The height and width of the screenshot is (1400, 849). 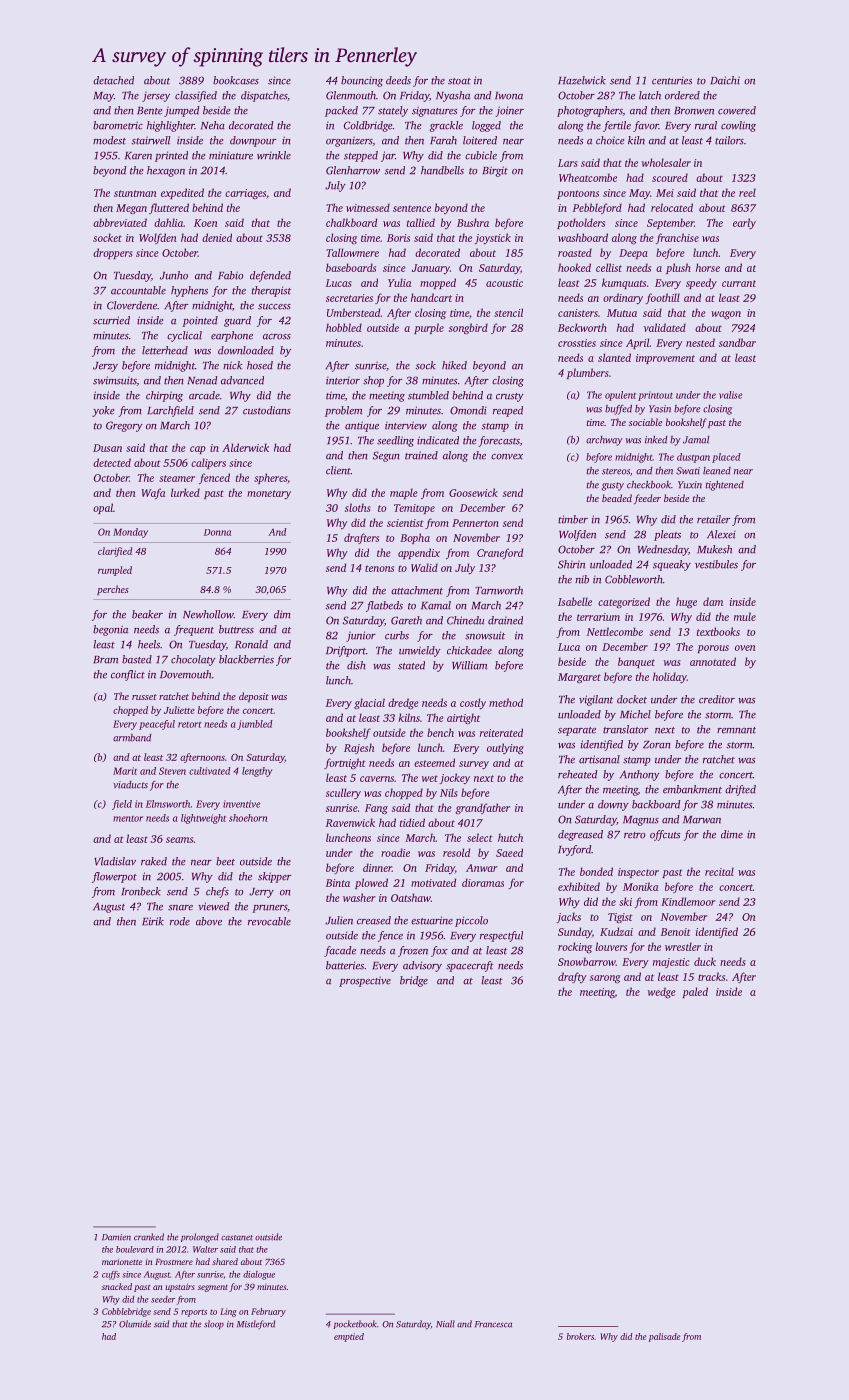 I want to click on rode, so click(x=180, y=921).
